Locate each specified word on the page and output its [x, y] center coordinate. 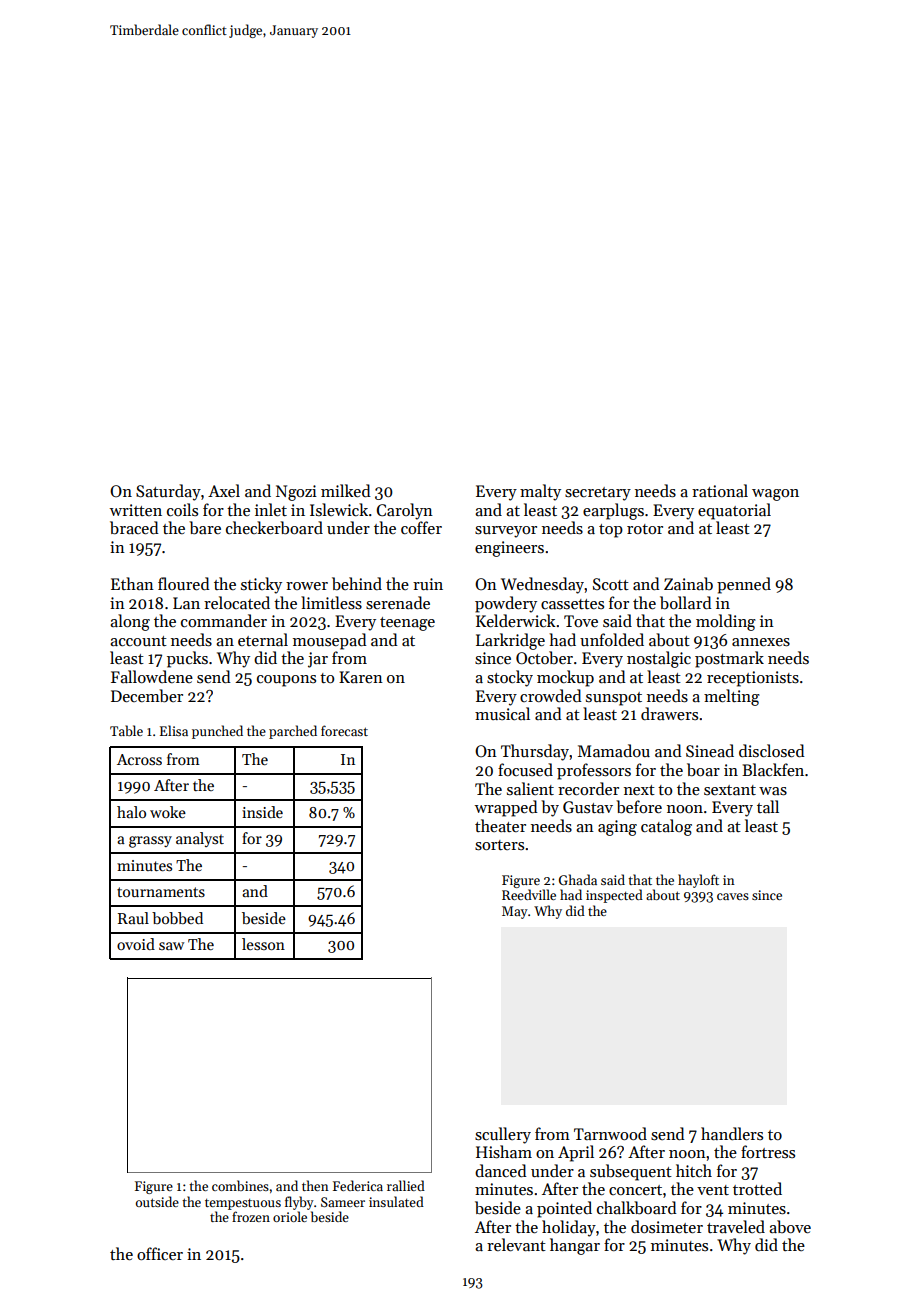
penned [744, 585]
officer [160, 1253]
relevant [516, 1244]
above [790, 1226]
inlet [271, 509]
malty [540, 492]
